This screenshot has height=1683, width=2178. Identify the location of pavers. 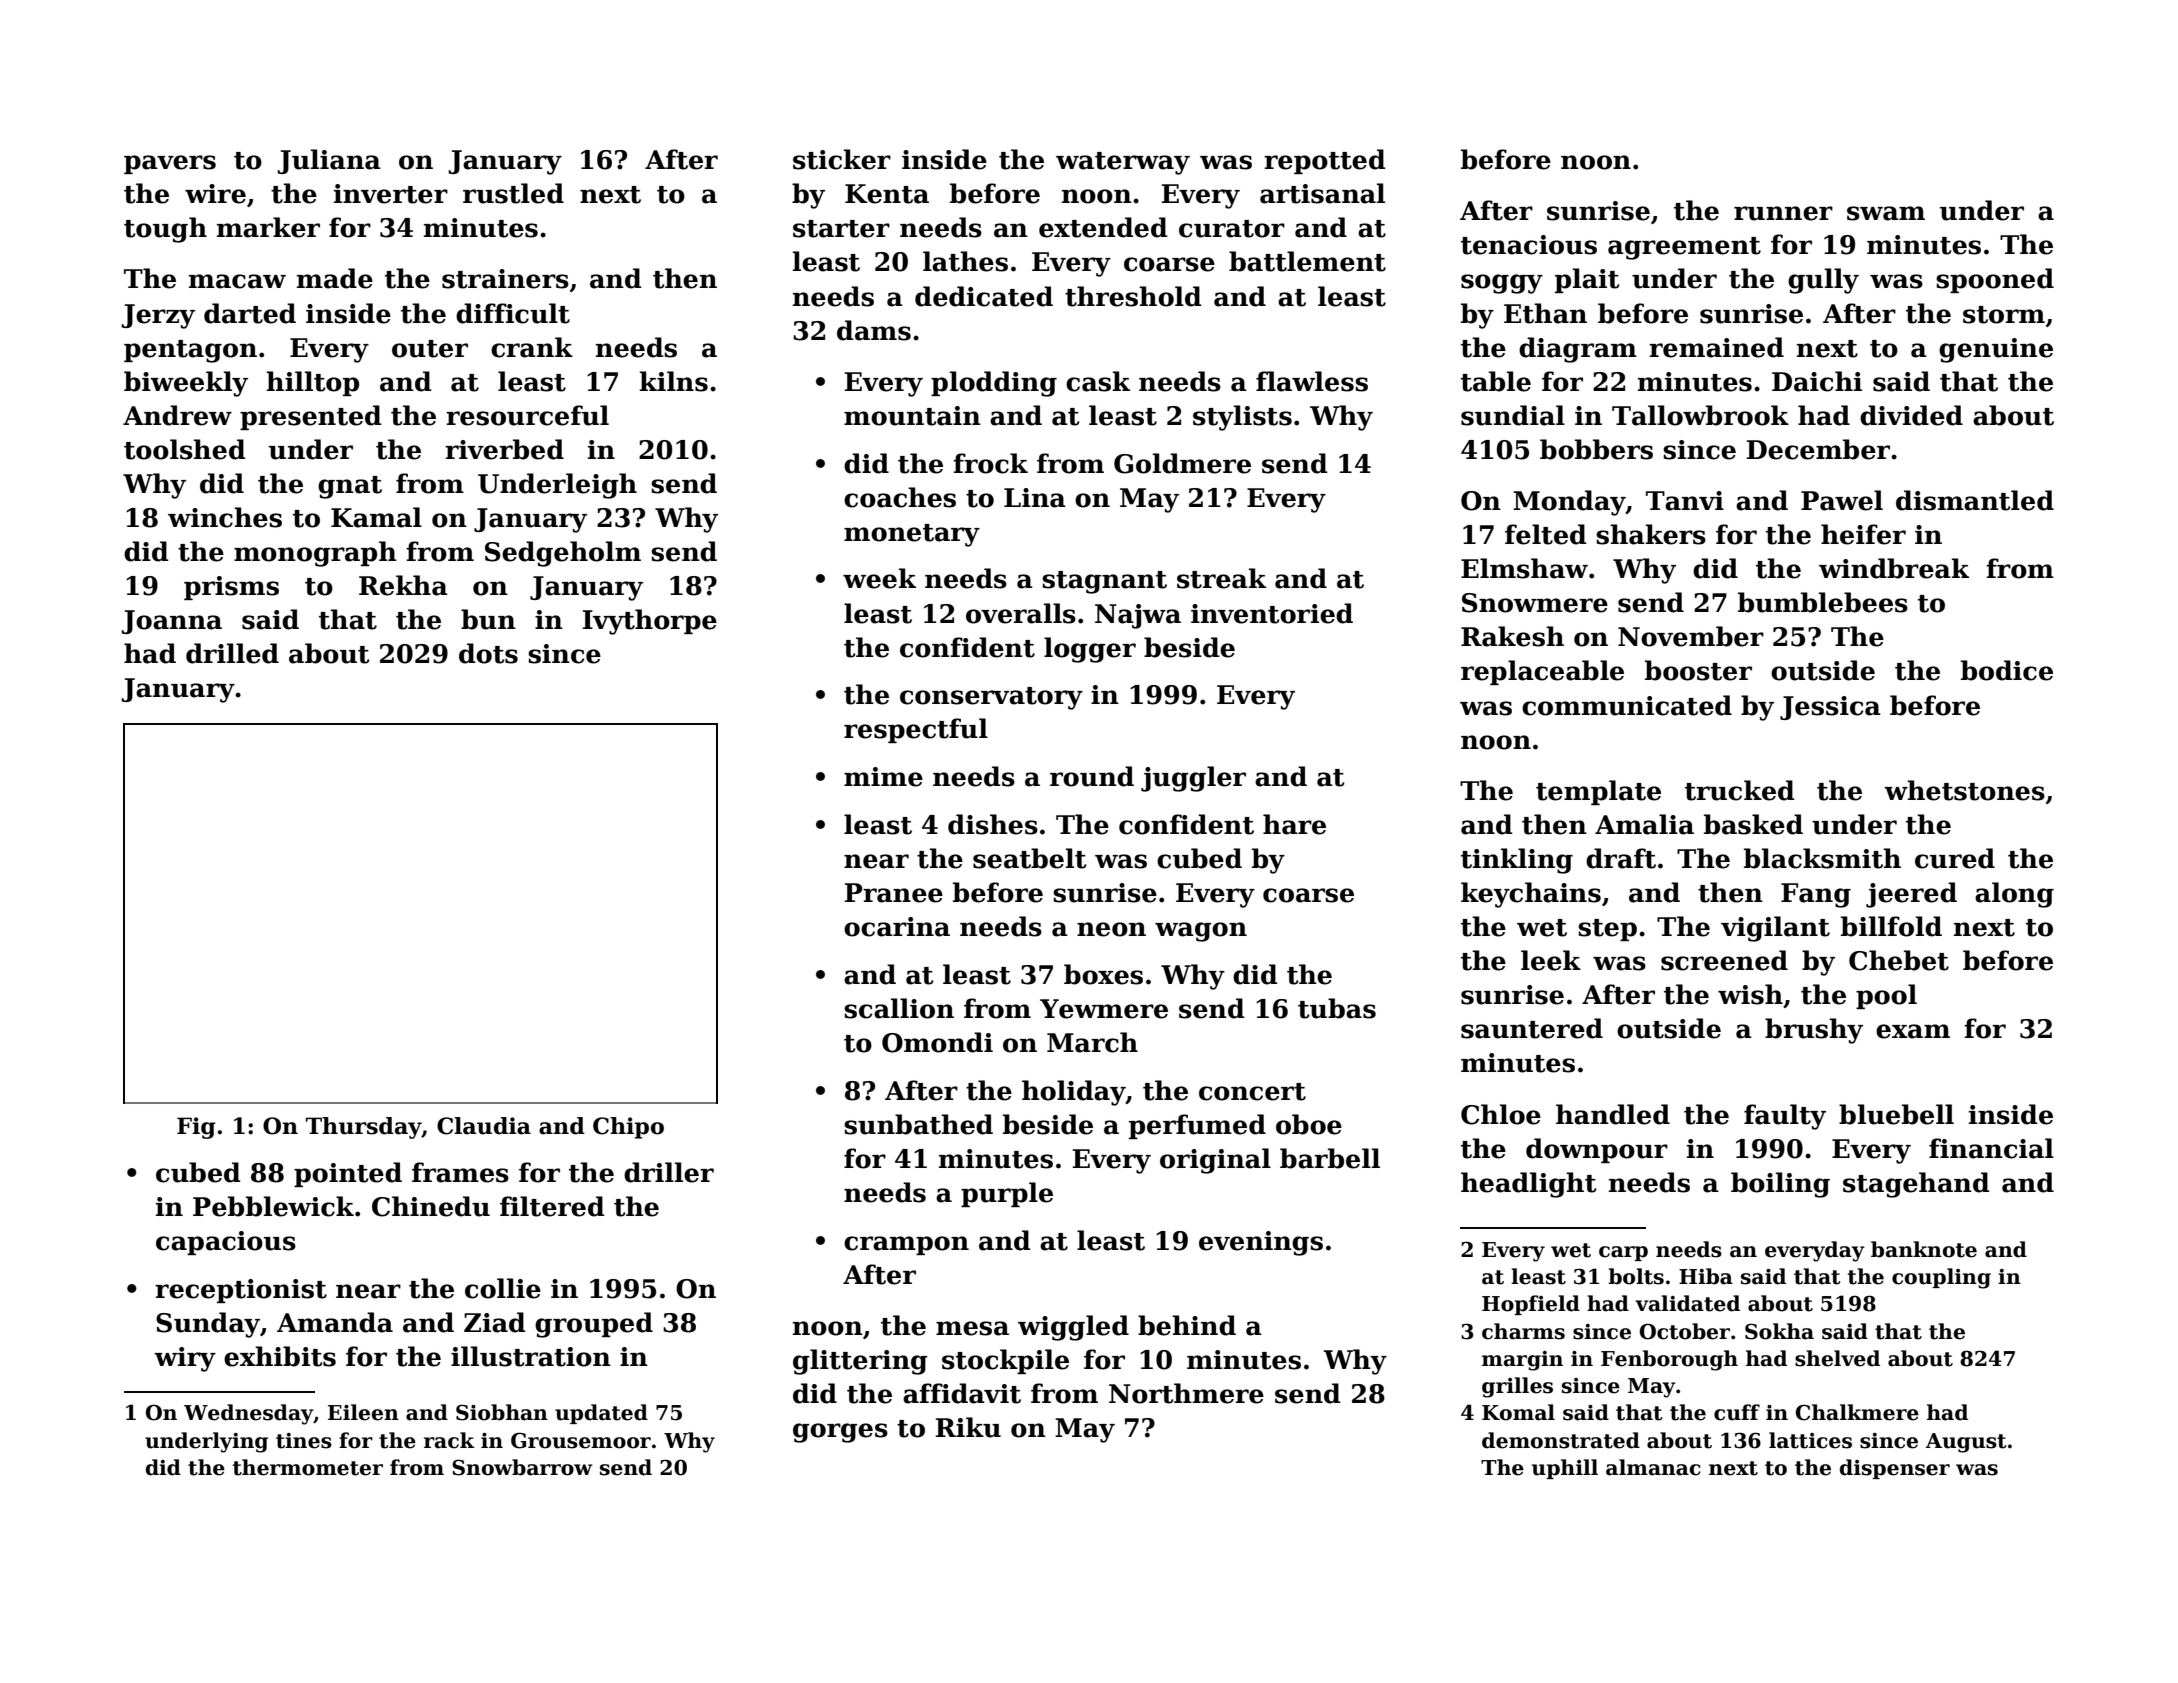
(170, 164).
